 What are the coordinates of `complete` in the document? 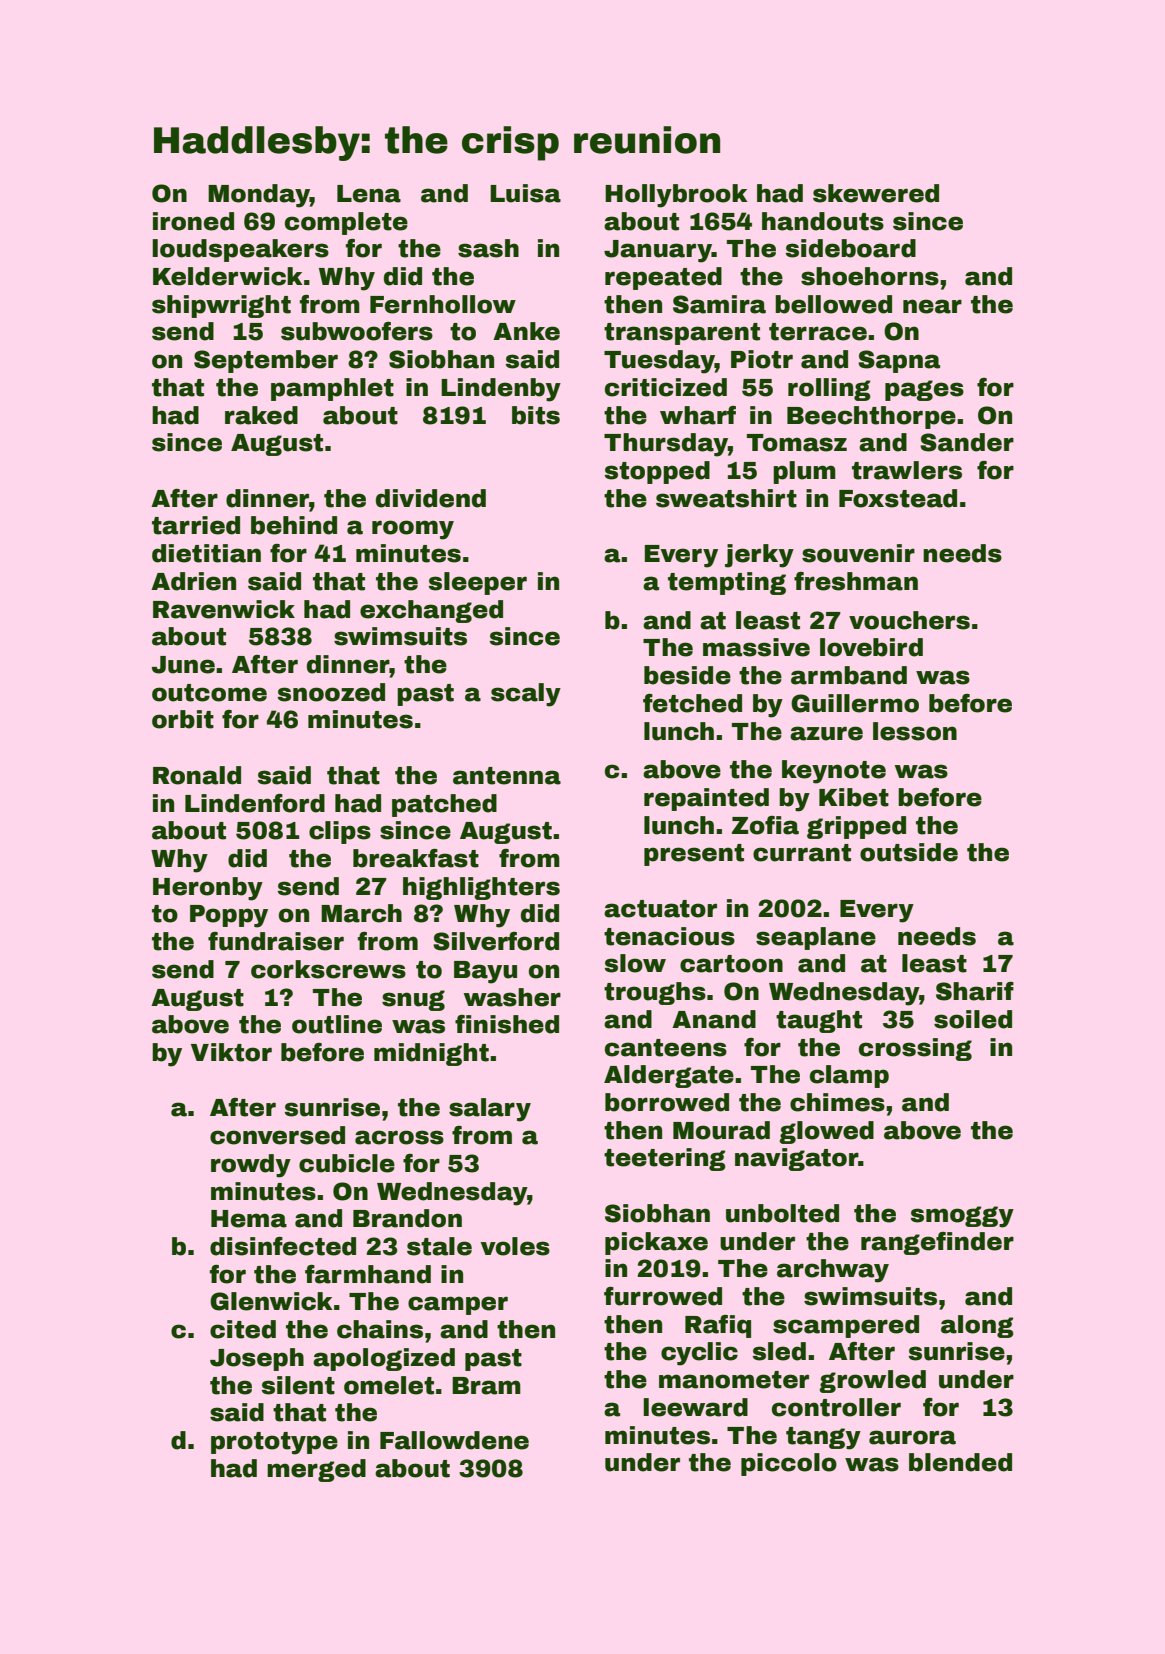 It's located at (346, 223).
